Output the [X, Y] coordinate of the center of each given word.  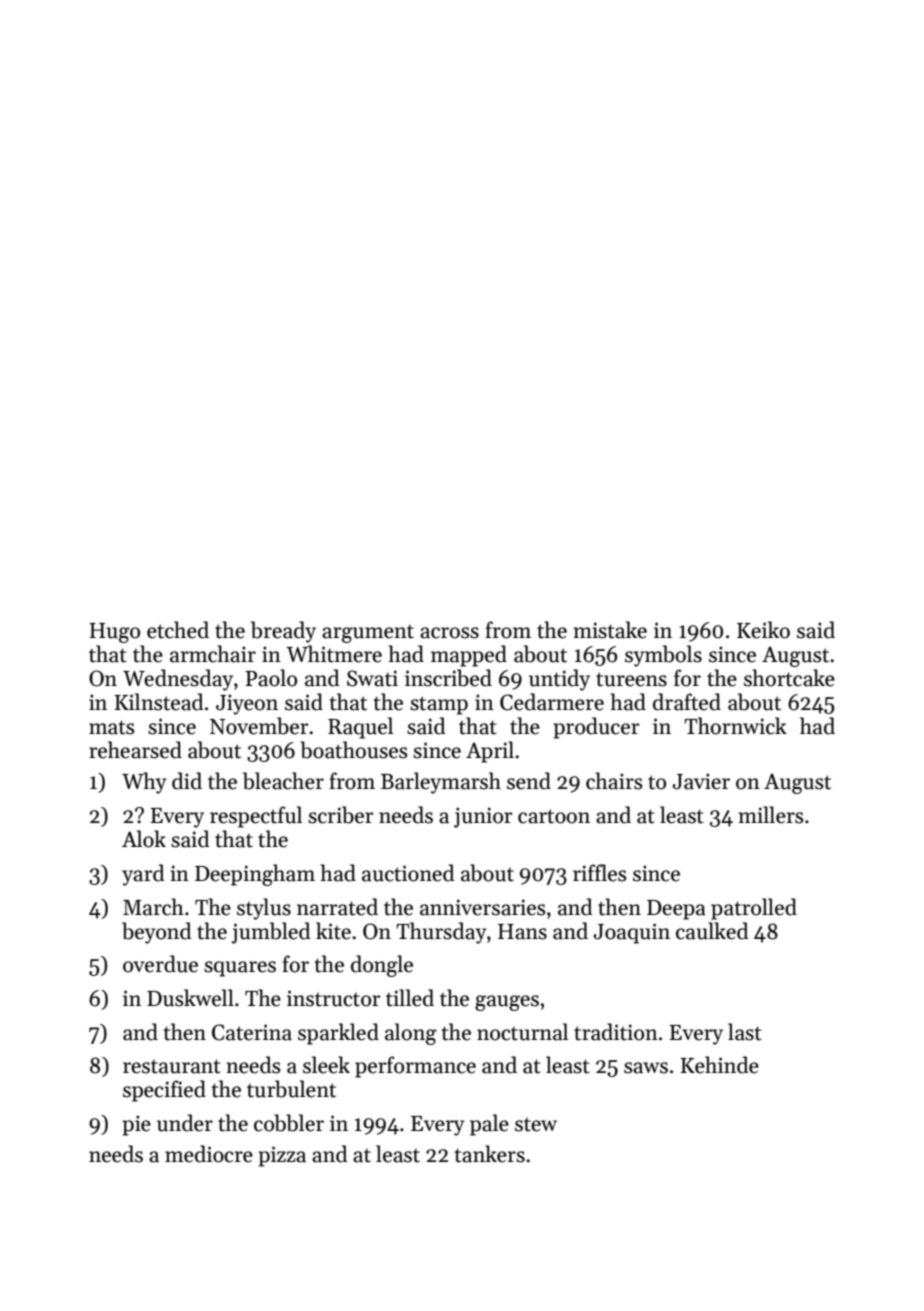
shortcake [789, 678]
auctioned [408, 873]
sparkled [338, 1034]
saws [646, 1068]
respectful [256, 817]
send [529, 781]
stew [536, 1125]
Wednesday [178, 680]
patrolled [754, 909]
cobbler [289, 1123]
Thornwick [735, 726]
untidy [559, 680]
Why [144, 783]
